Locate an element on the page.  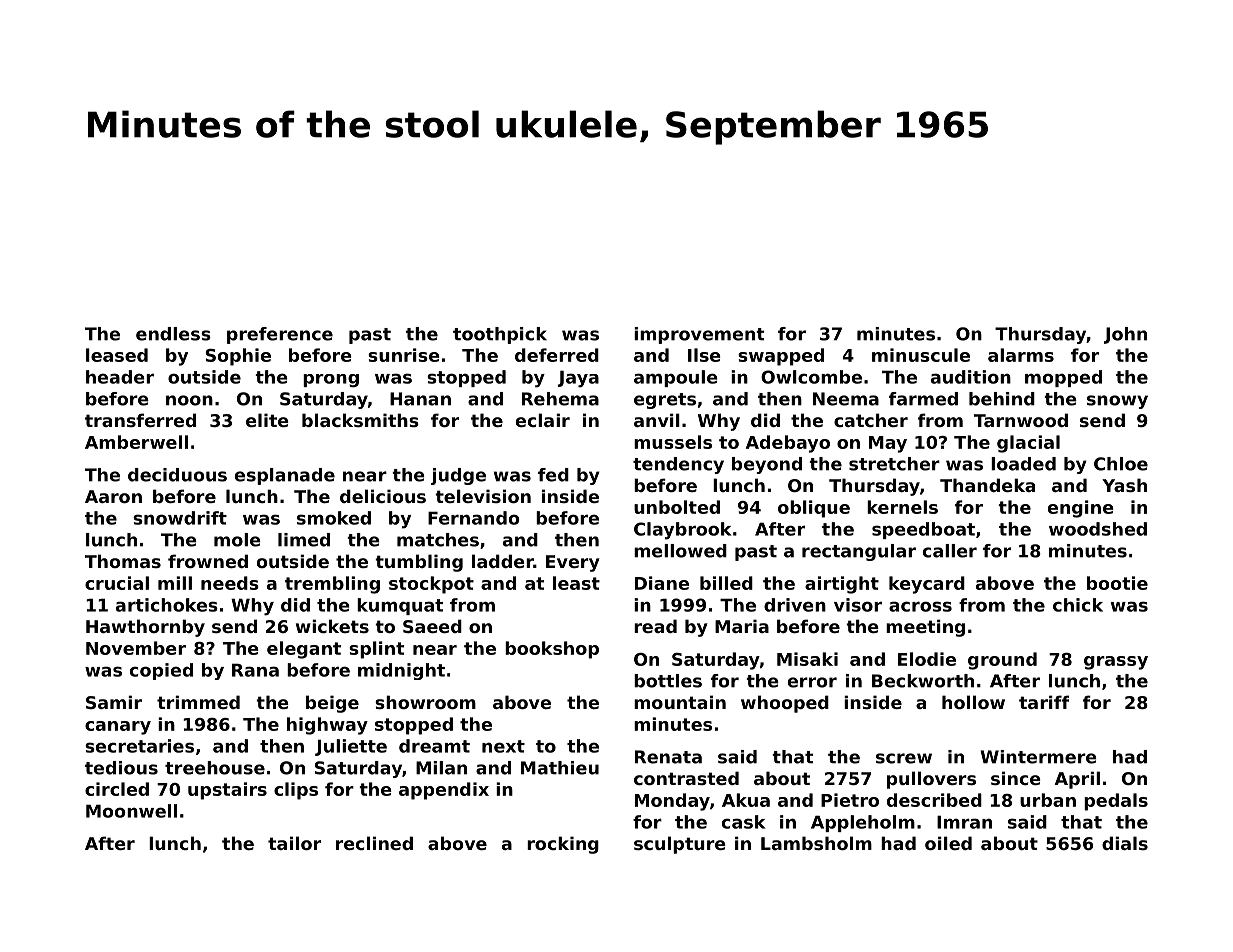
smoked is located at coordinates (334, 518).
